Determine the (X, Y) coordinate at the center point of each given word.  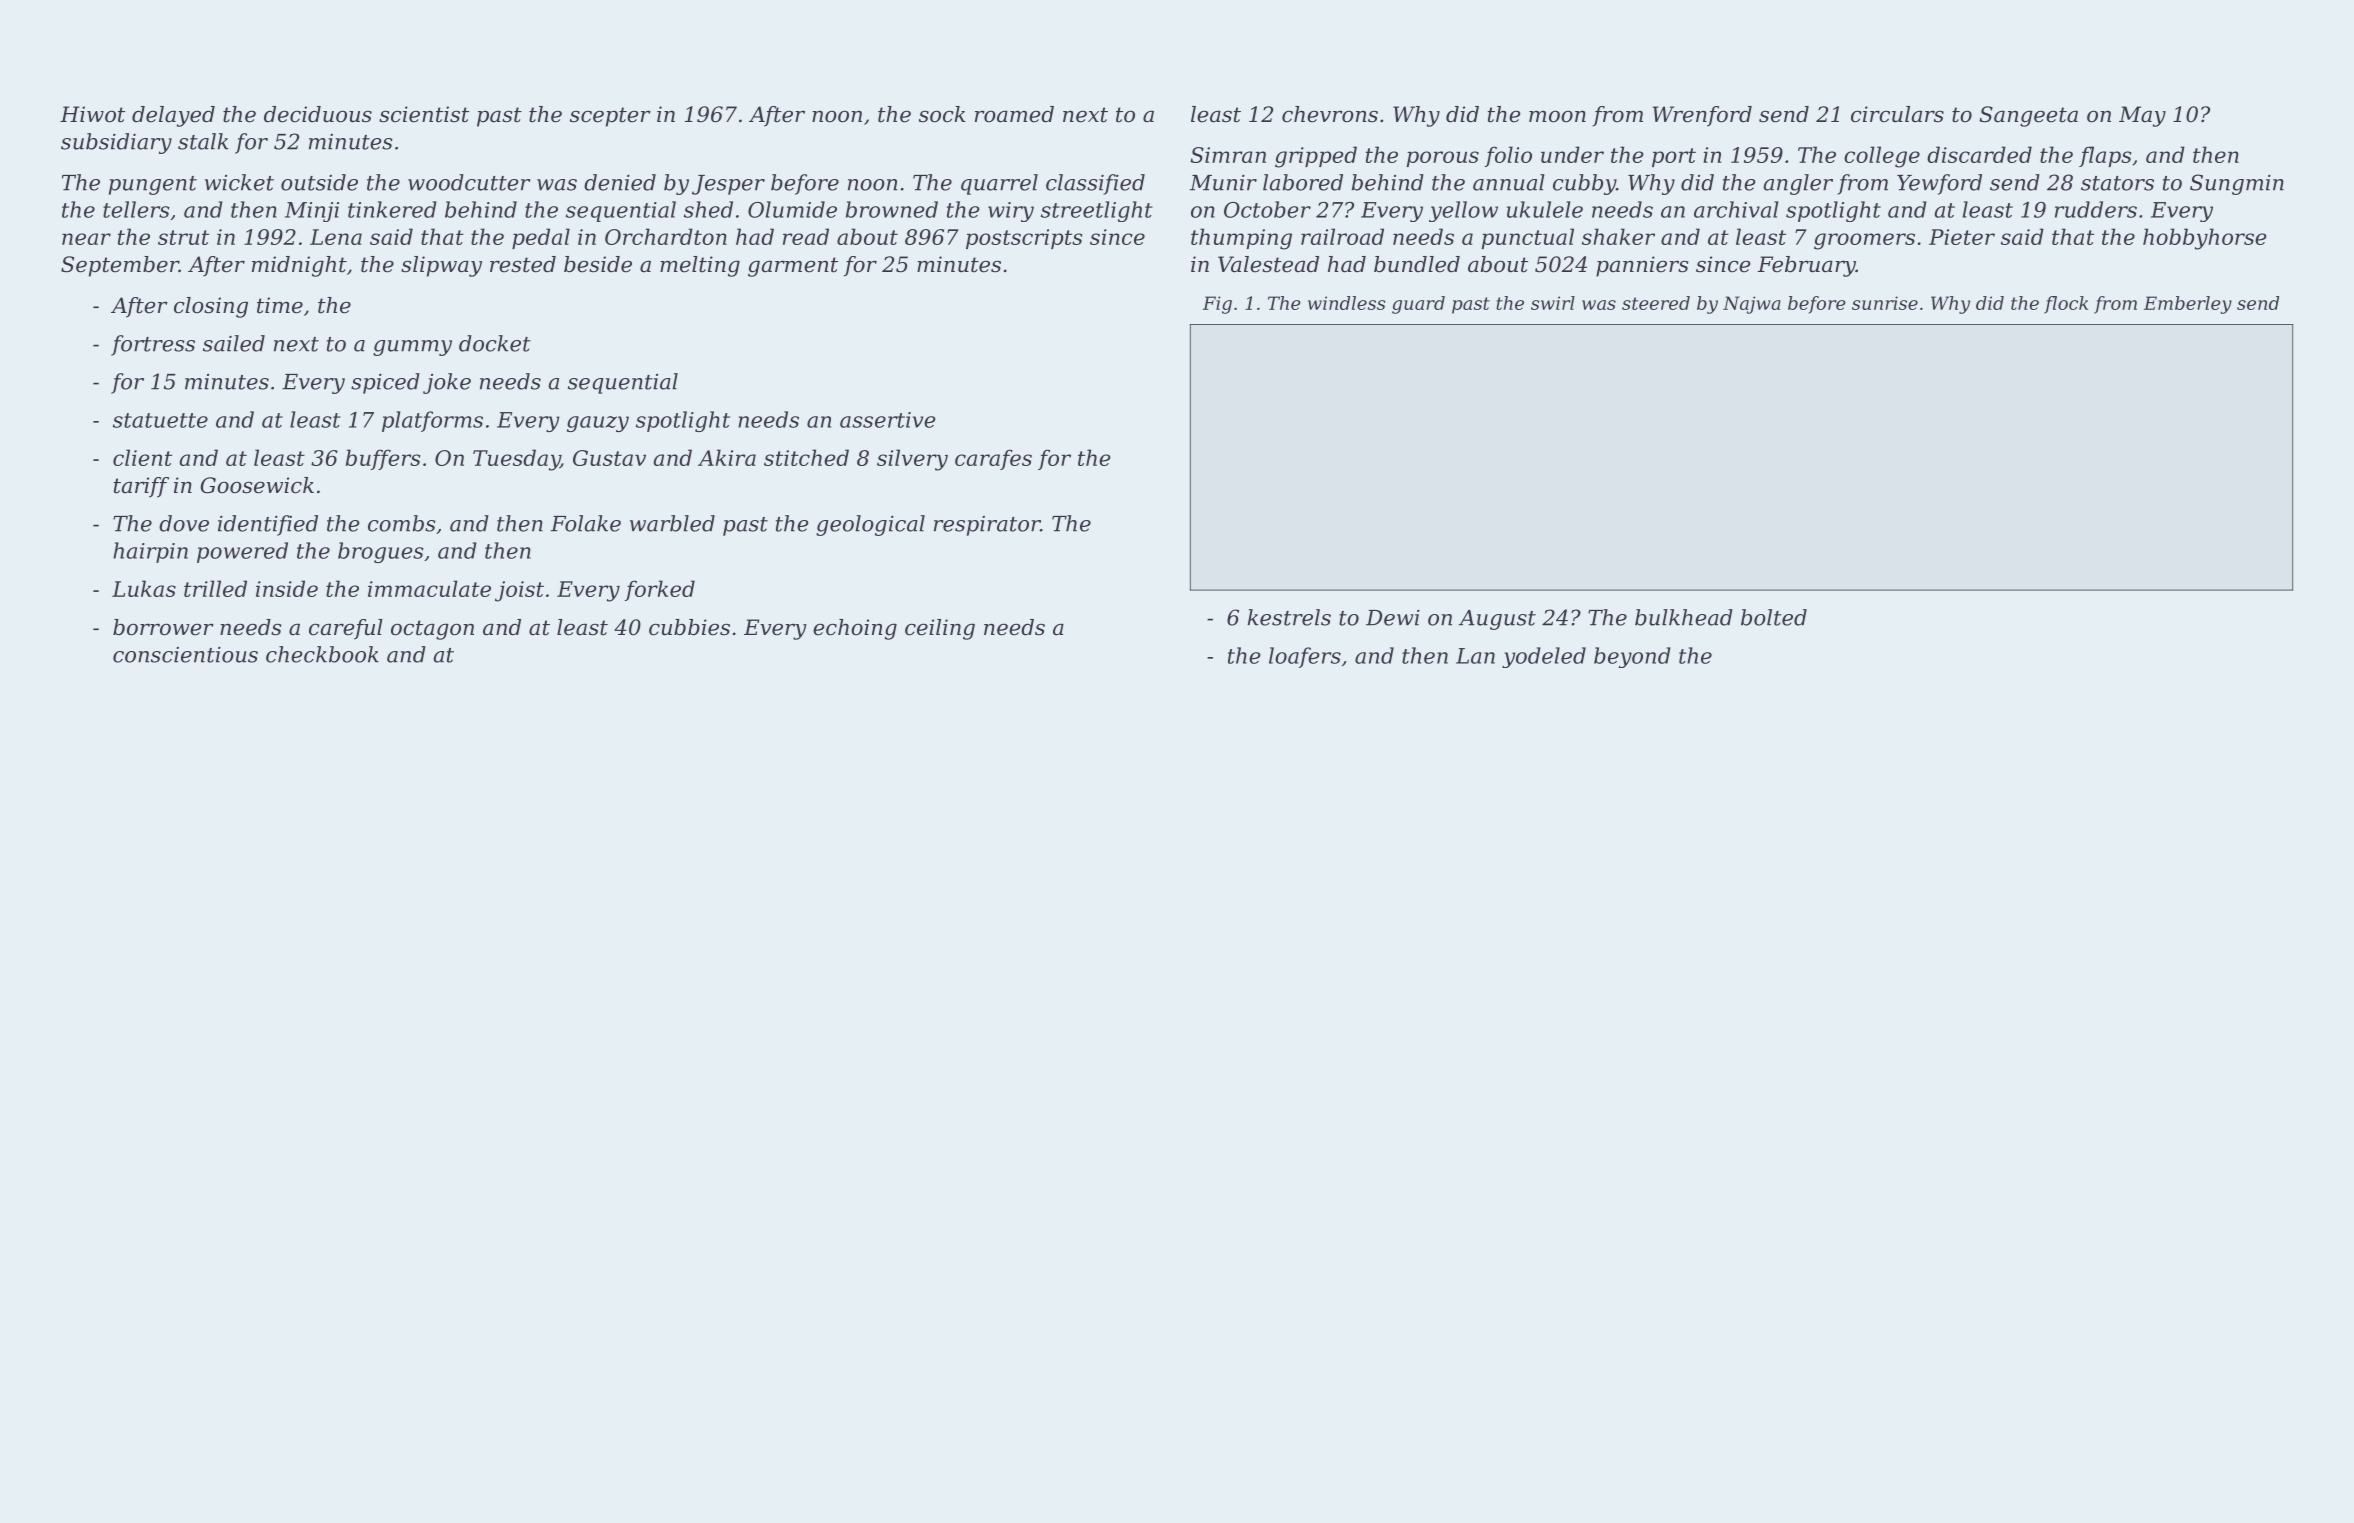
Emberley (2188, 305)
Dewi (1393, 617)
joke (447, 383)
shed (708, 209)
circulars (1897, 114)
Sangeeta (2029, 116)
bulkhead (1684, 617)
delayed (173, 116)
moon (1557, 116)
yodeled (1544, 657)
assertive (888, 420)
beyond (1632, 657)
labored (1303, 182)
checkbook (322, 654)
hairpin (150, 552)
